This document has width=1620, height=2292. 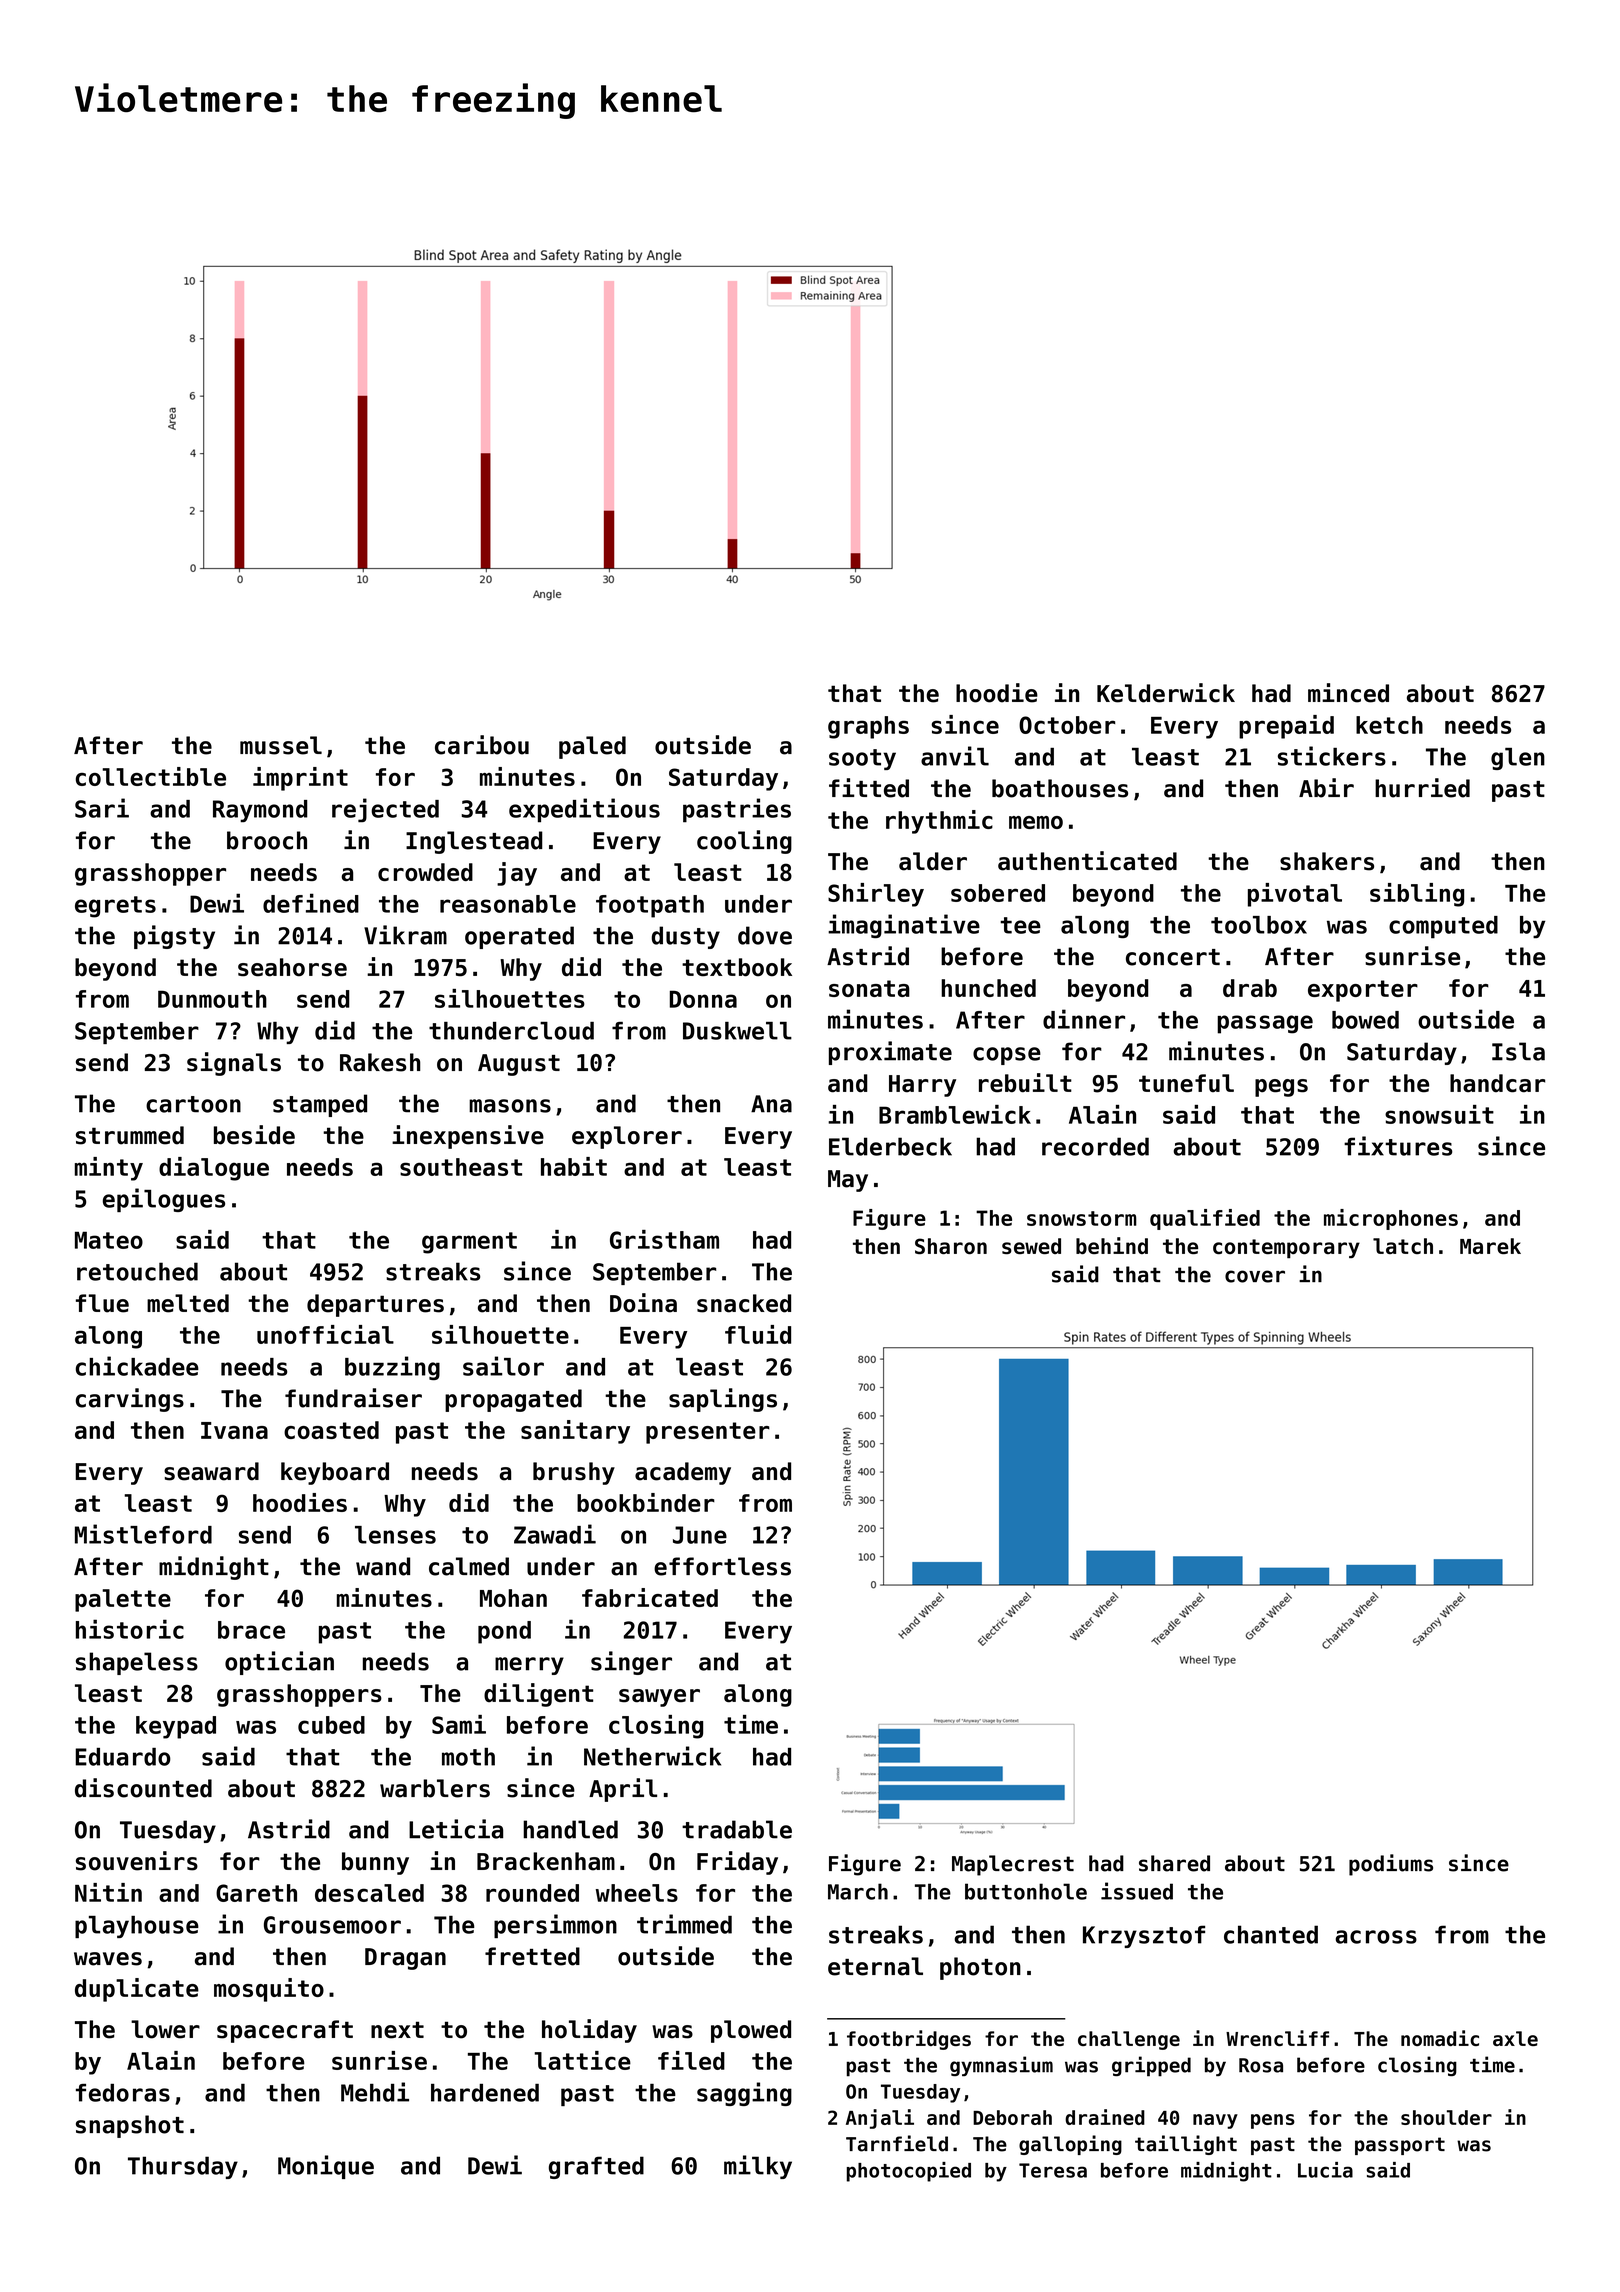 I want to click on copse, so click(x=1007, y=1056).
